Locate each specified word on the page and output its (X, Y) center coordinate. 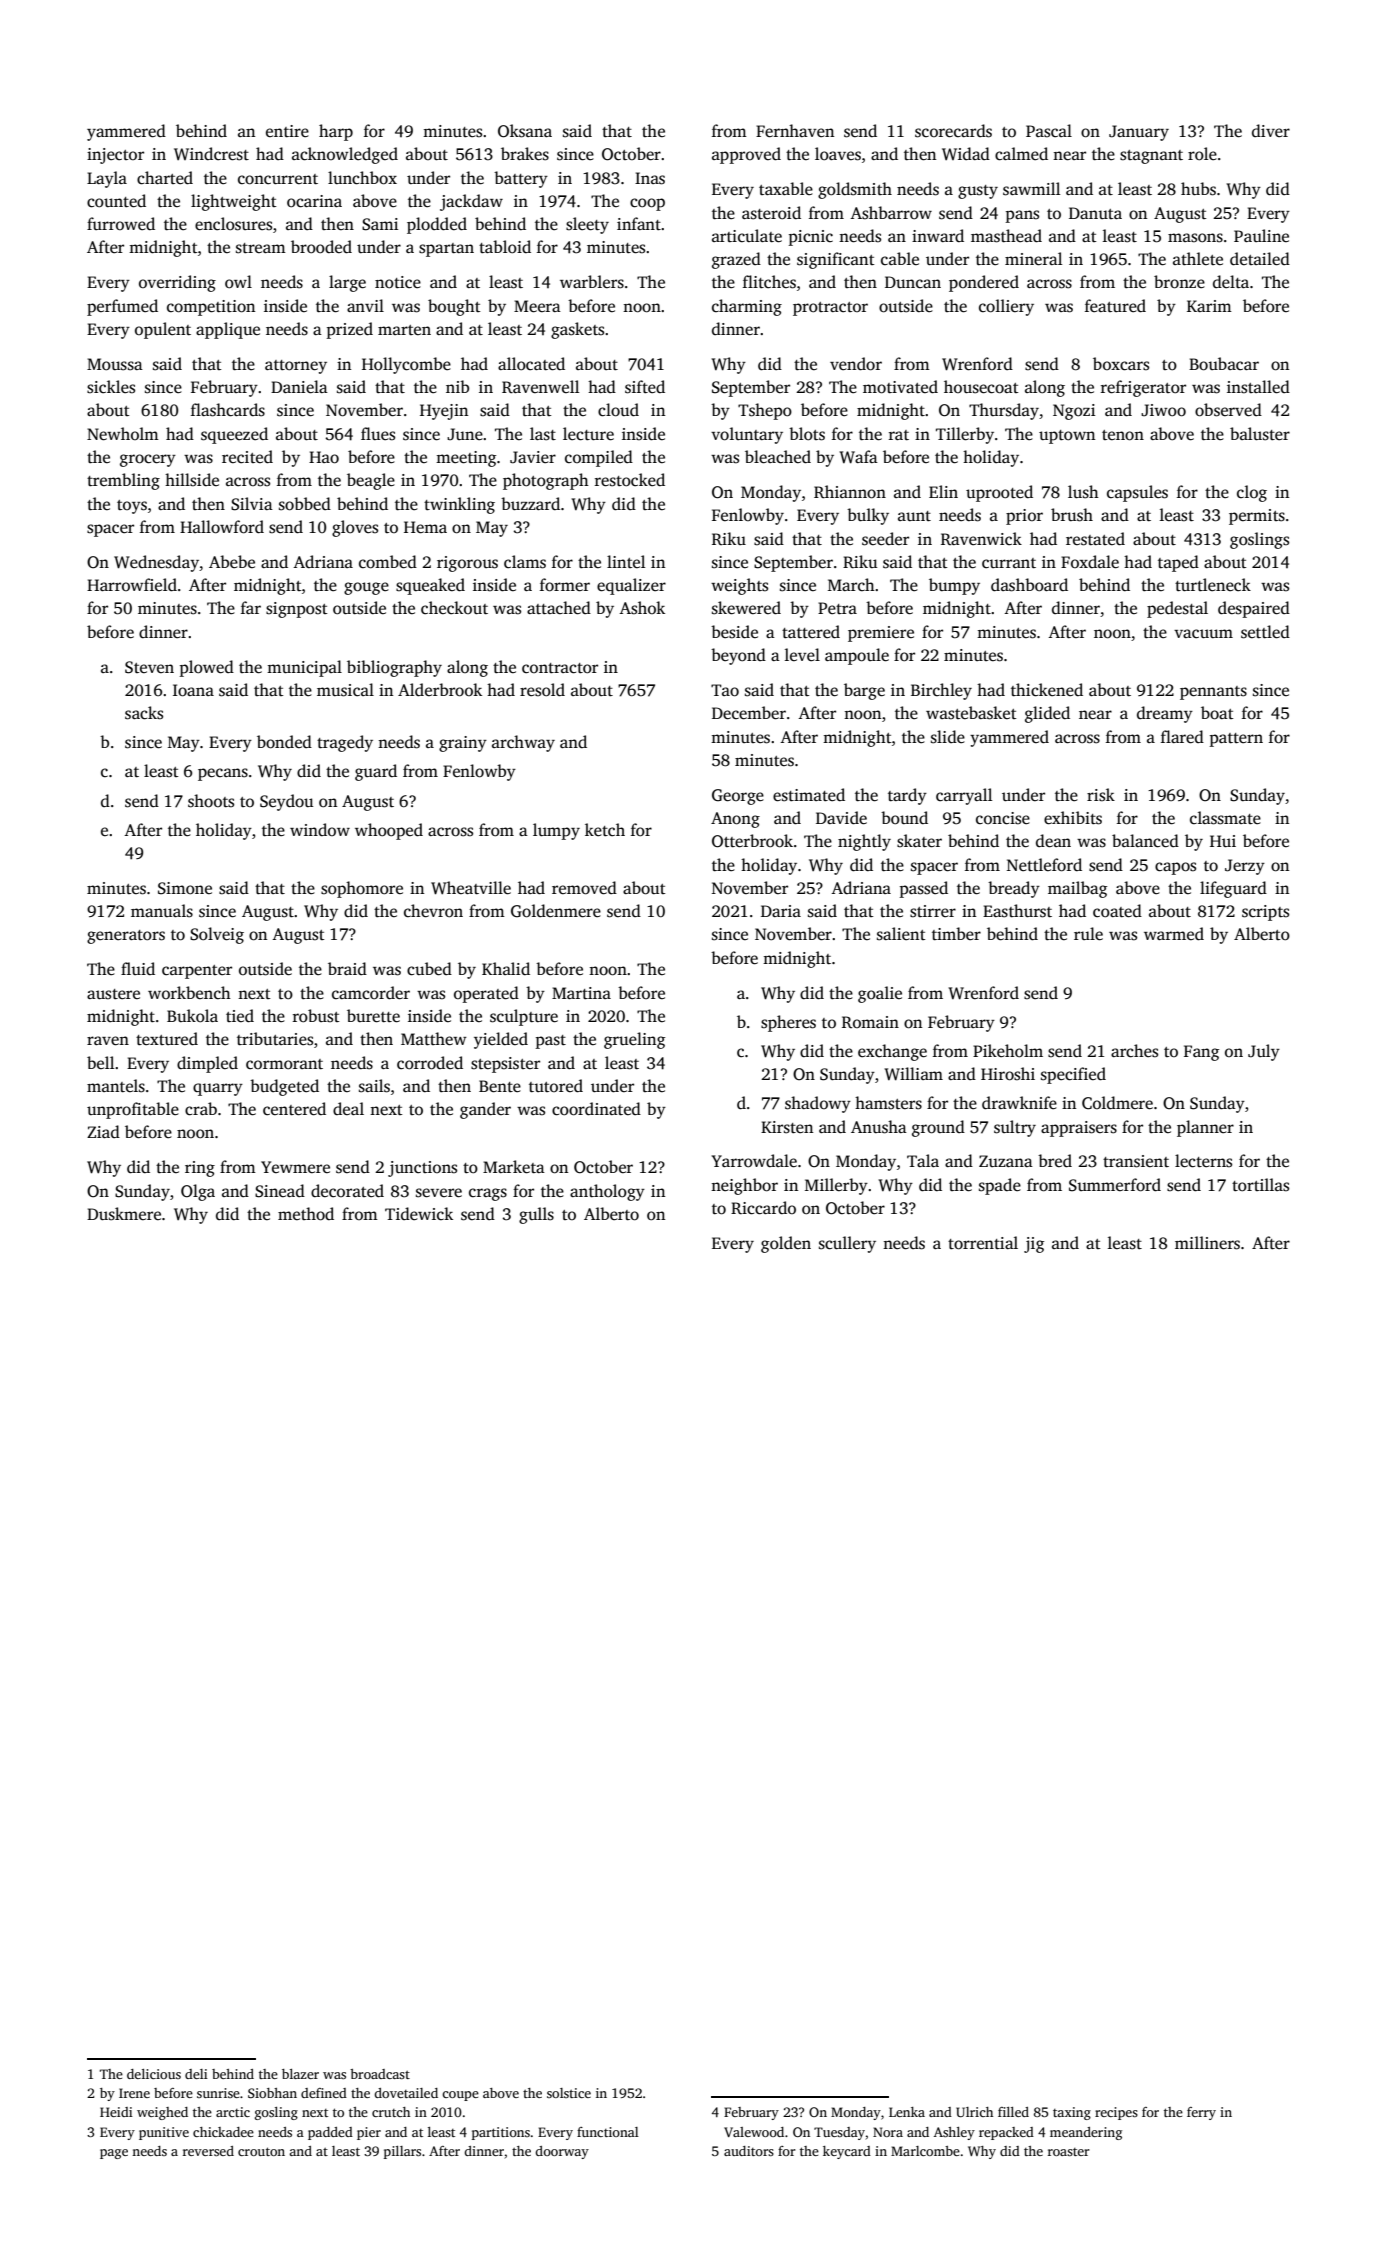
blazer (300, 2074)
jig (1034, 1245)
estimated (809, 795)
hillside (192, 480)
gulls (536, 1215)
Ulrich (974, 2112)
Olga (198, 1192)
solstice (569, 2093)
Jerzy (1245, 867)
